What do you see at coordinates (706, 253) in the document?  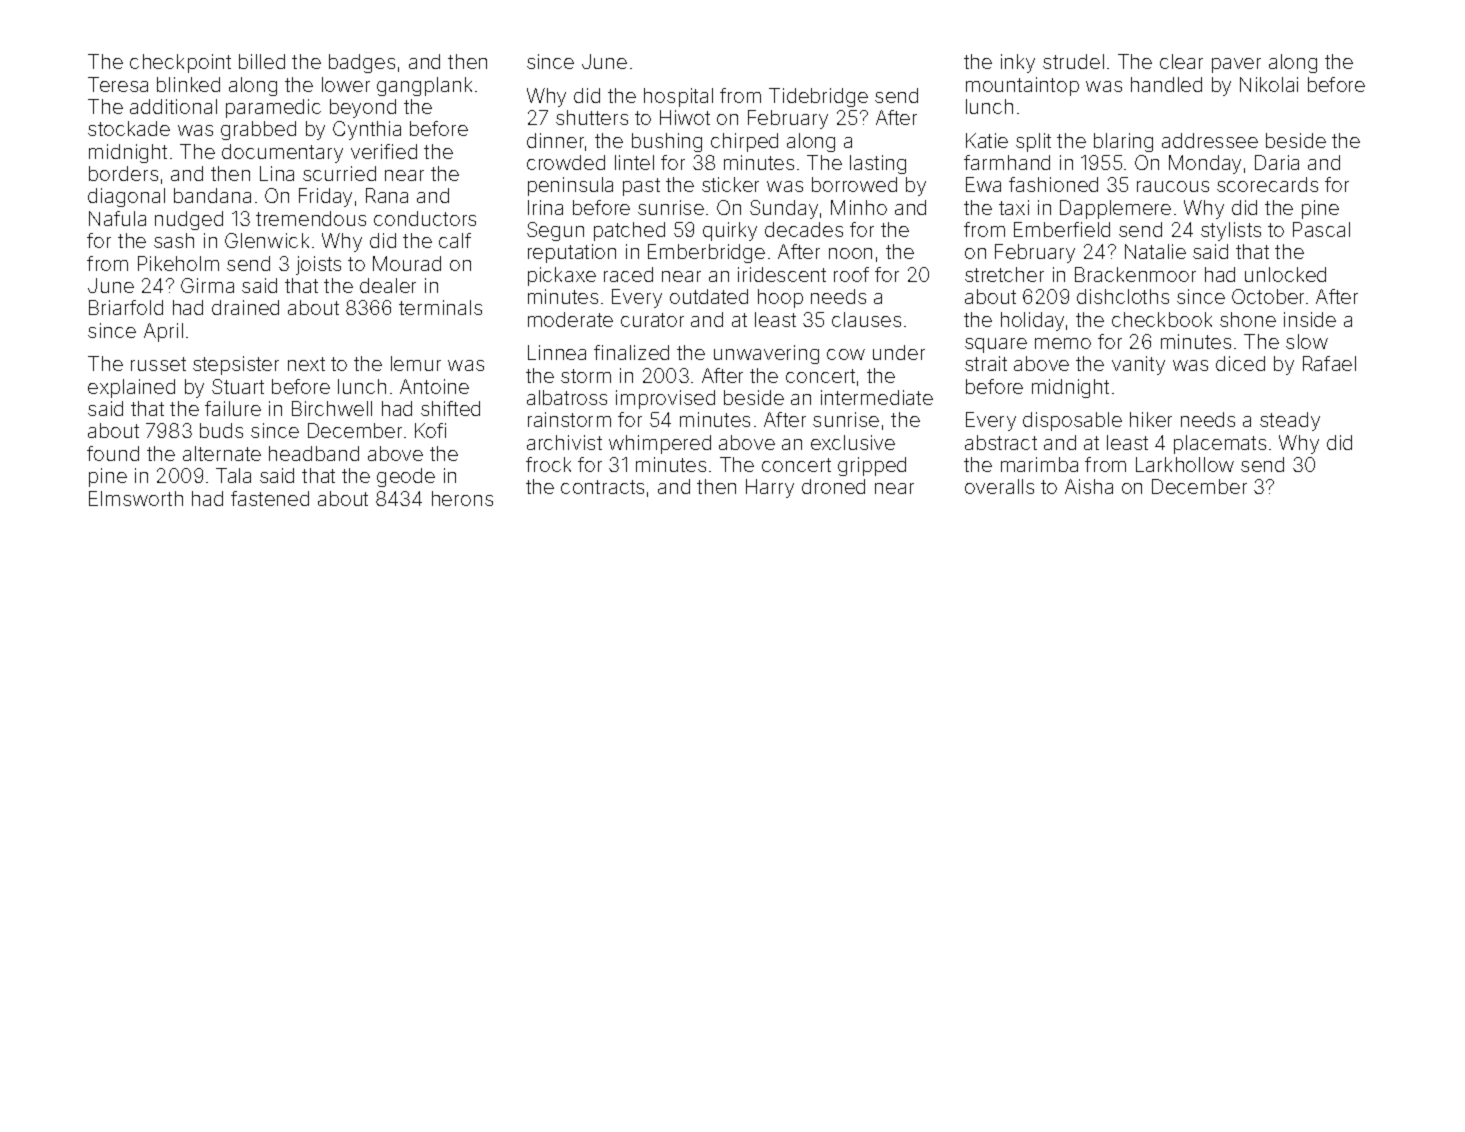 I see `Emberbridge` at bounding box center [706, 253].
